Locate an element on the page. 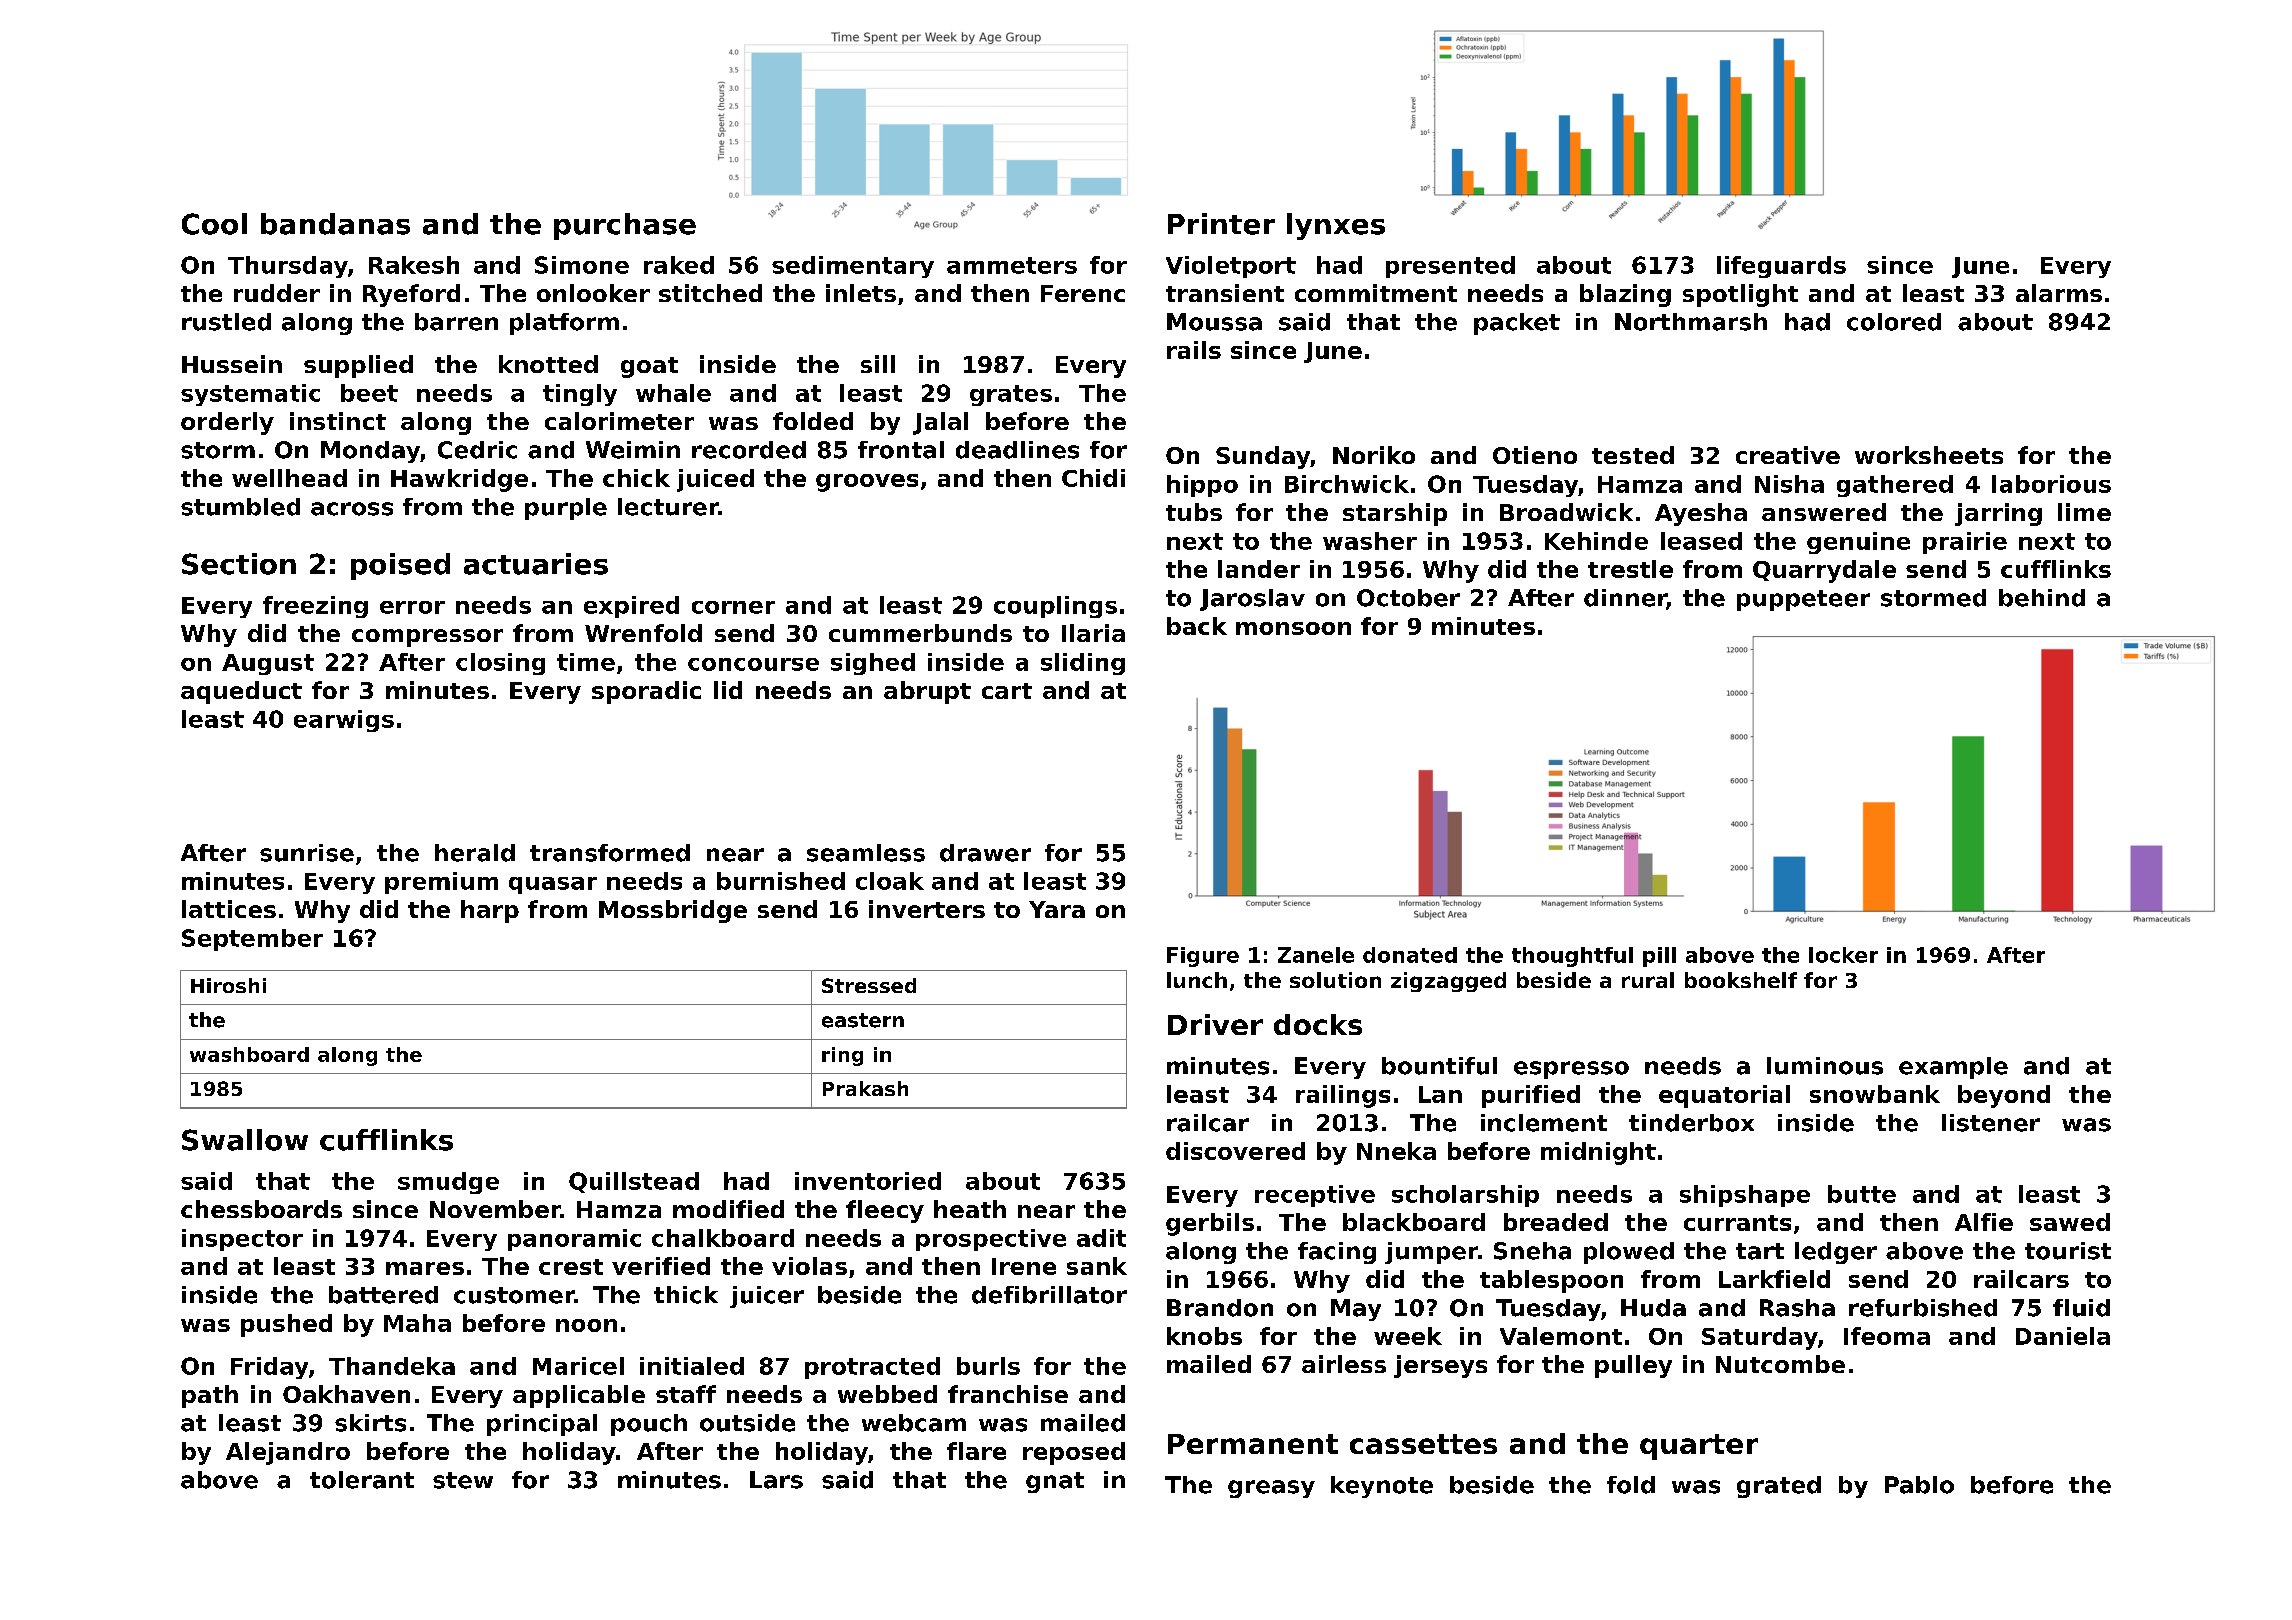 The height and width of the image is (1620, 2292). Printer is located at coordinates (1221, 224).
